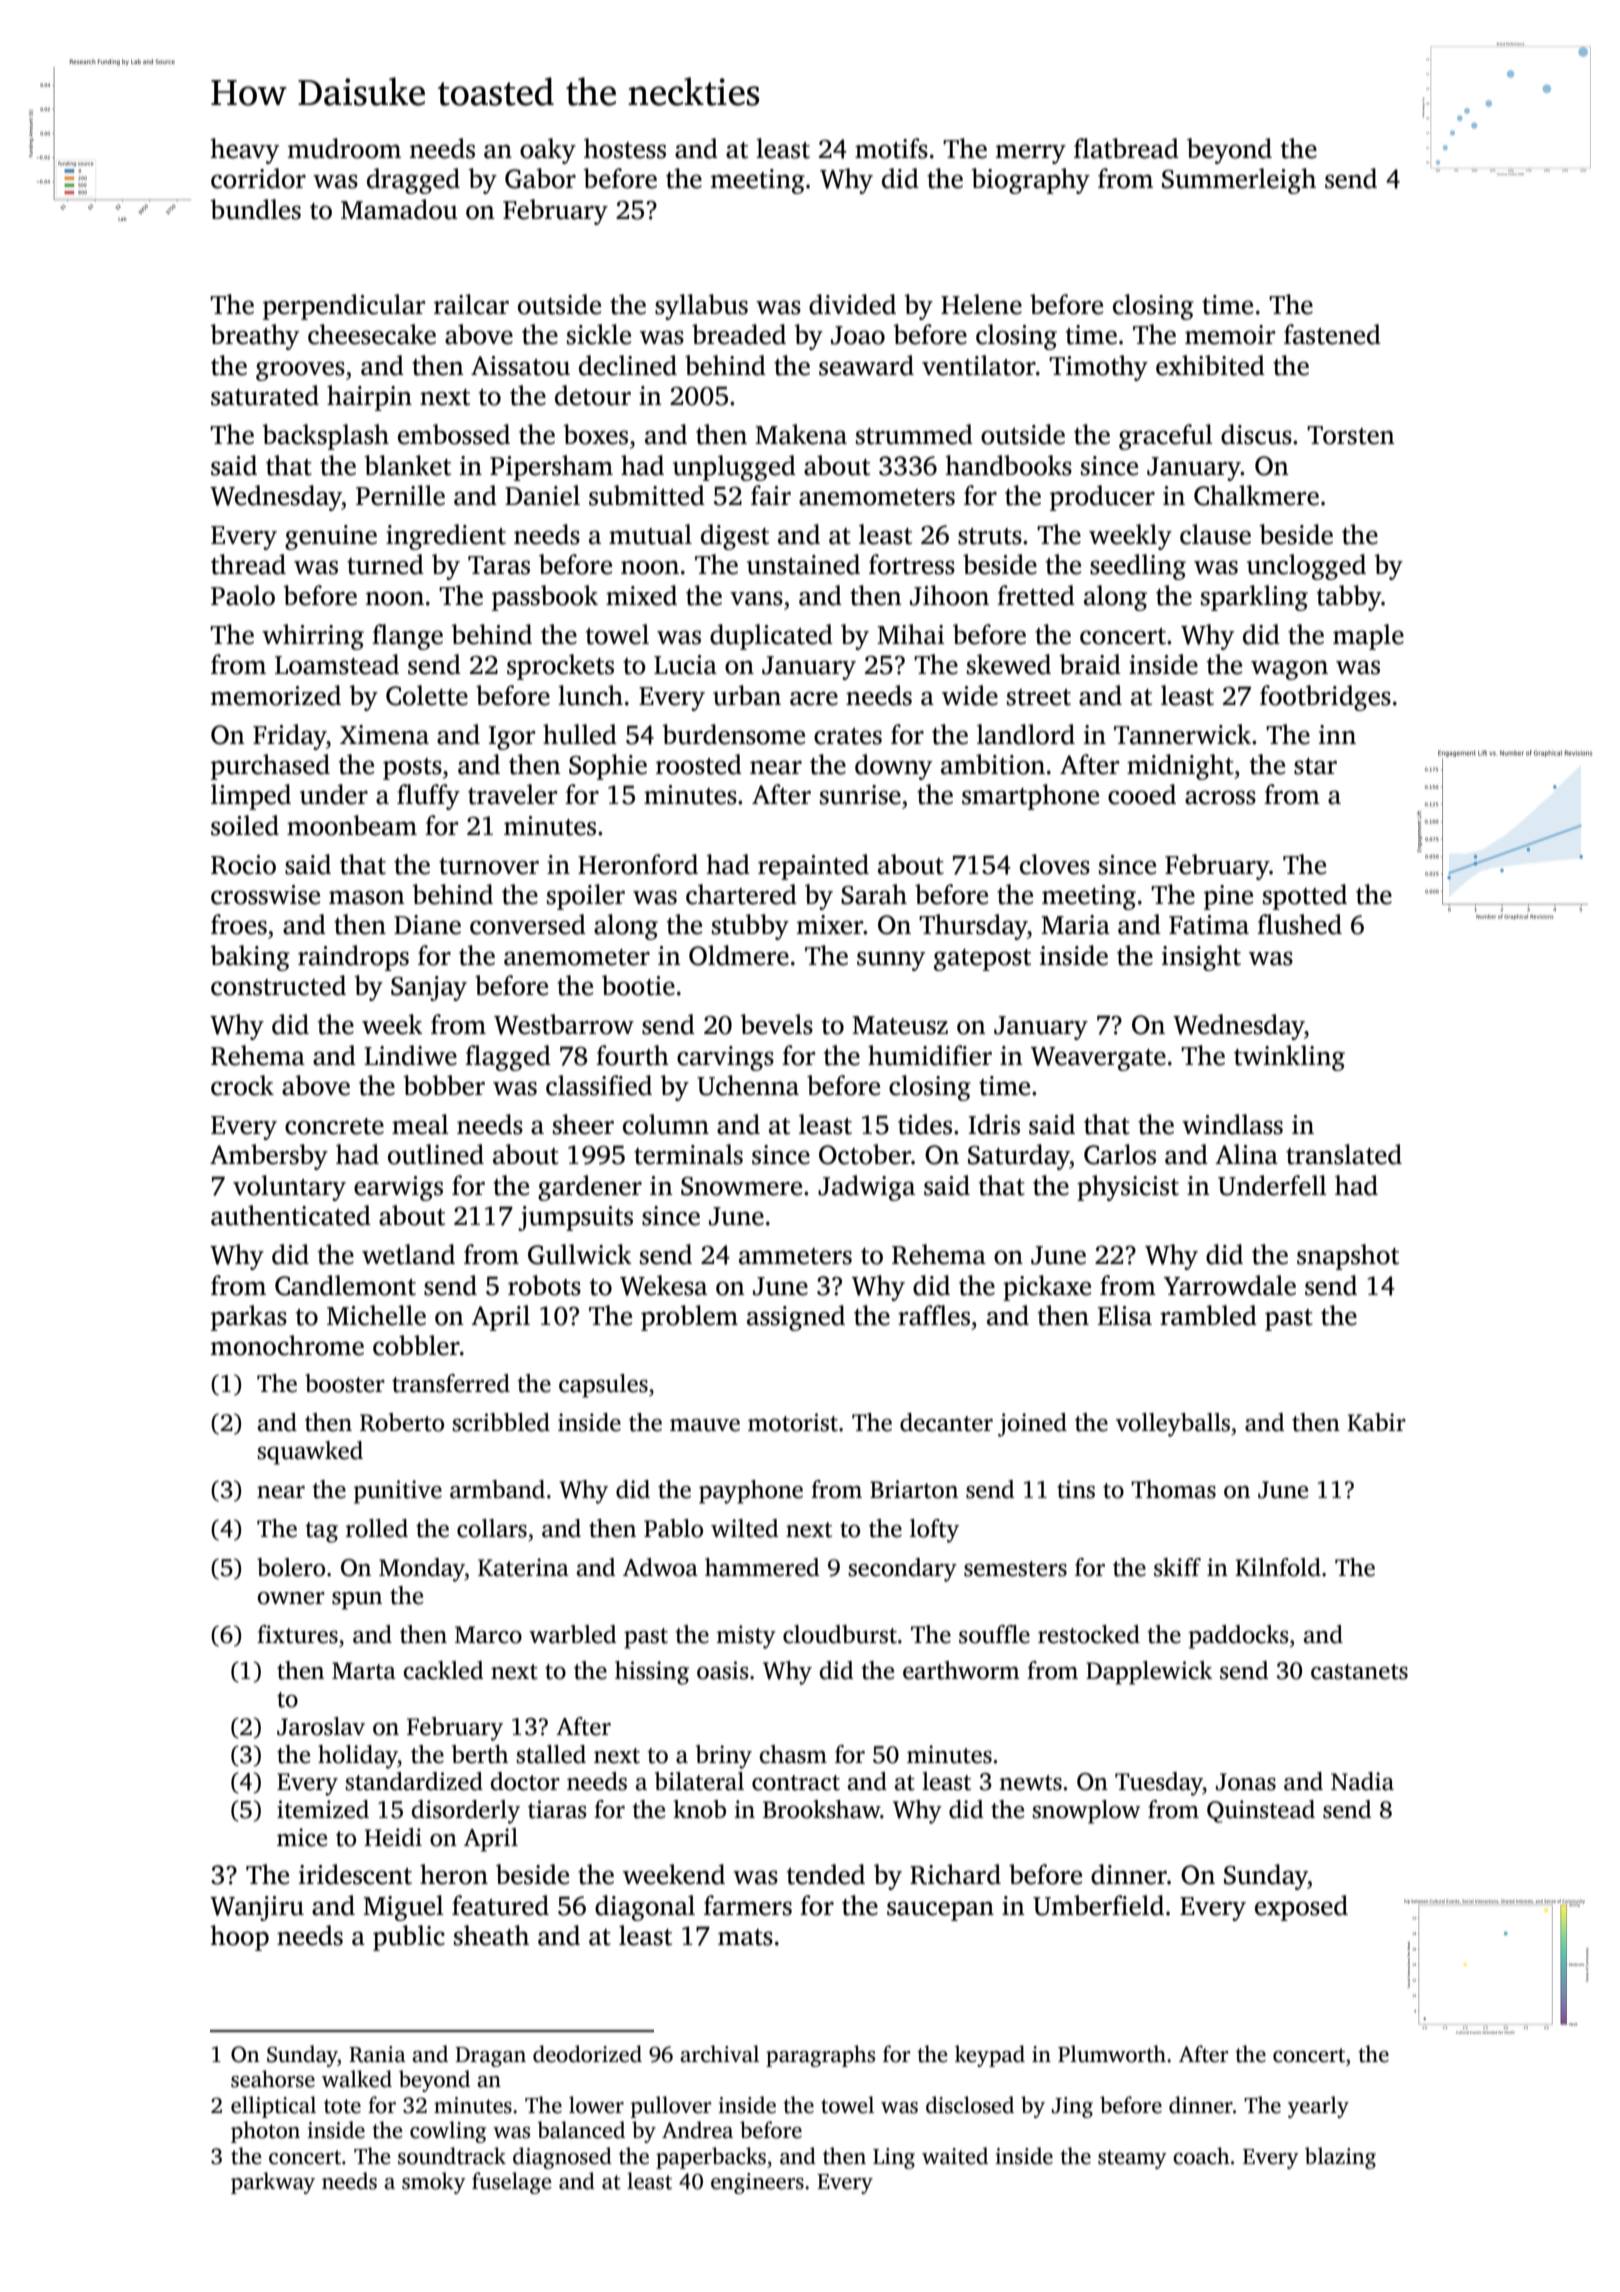 The width and height of the document is (1620, 2292). What do you see at coordinates (491, 1935) in the document?
I see `sheath` at bounding box center [491, 1935].
